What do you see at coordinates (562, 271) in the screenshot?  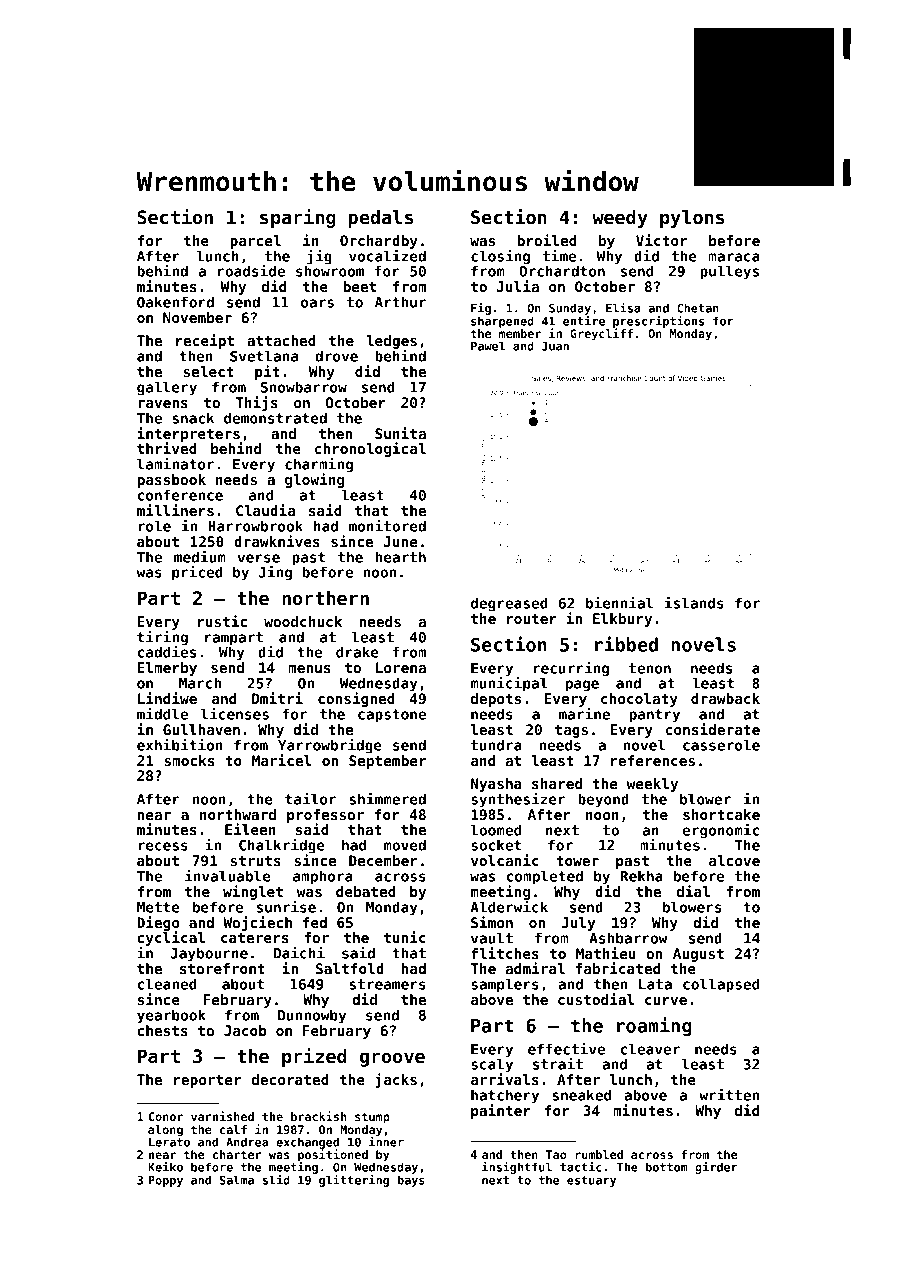 I see `Orchardton` at bounding box center [562, 271].
